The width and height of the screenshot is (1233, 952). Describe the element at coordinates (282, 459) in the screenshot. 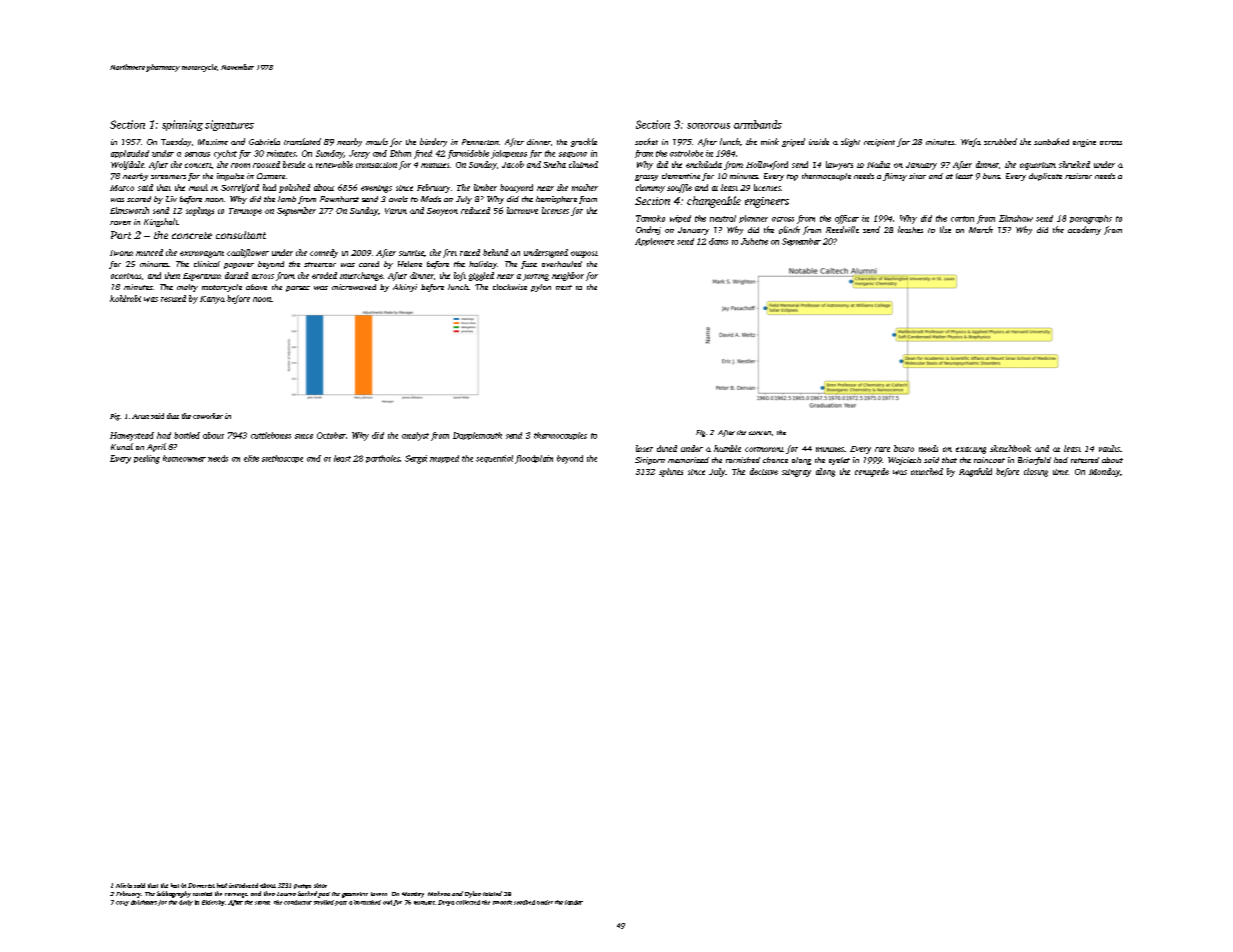

I see `stethoscope` at that location.
